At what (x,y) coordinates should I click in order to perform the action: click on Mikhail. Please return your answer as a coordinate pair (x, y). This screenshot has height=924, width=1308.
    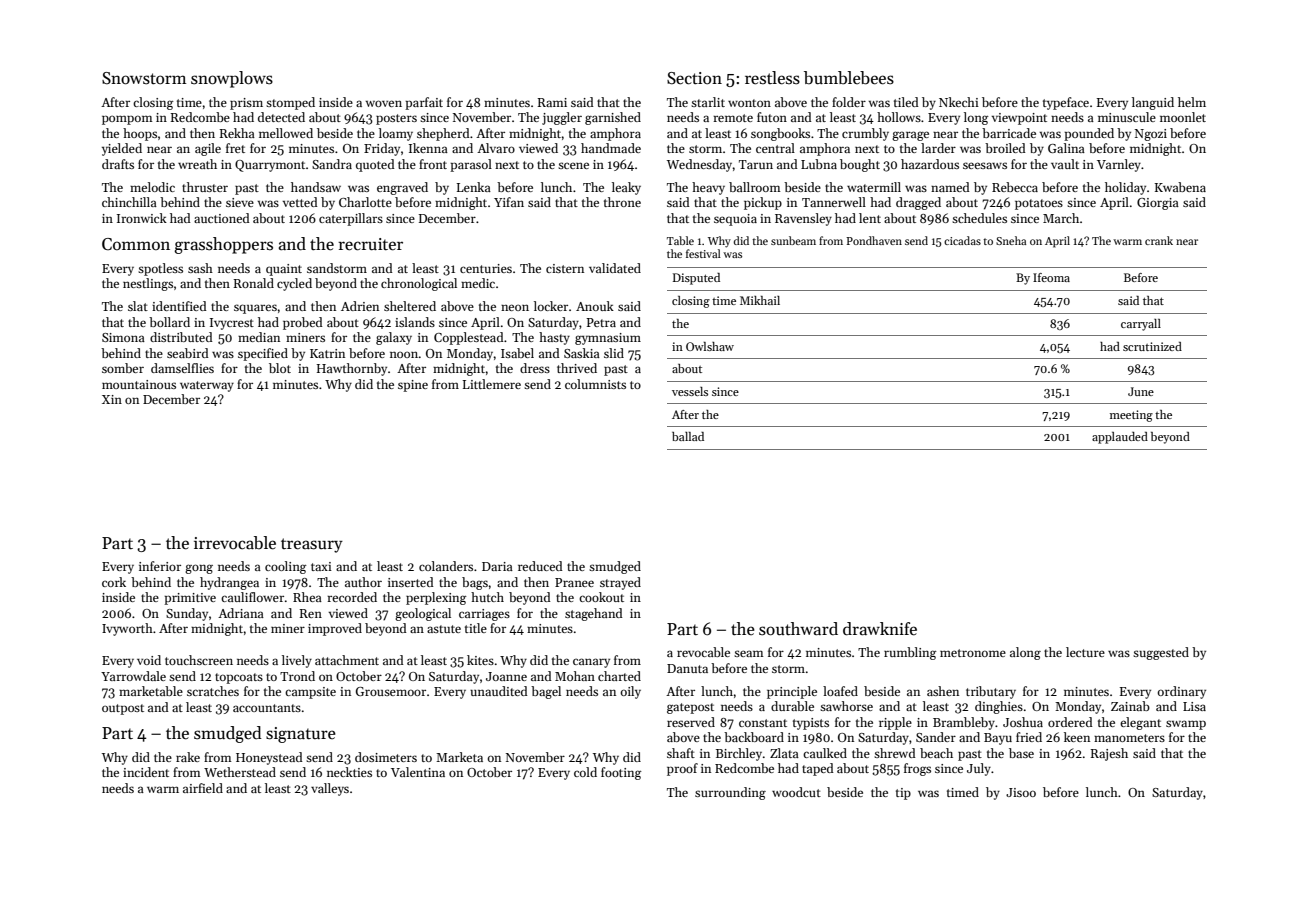
    Looking at the image, I should click on (760, 300).
